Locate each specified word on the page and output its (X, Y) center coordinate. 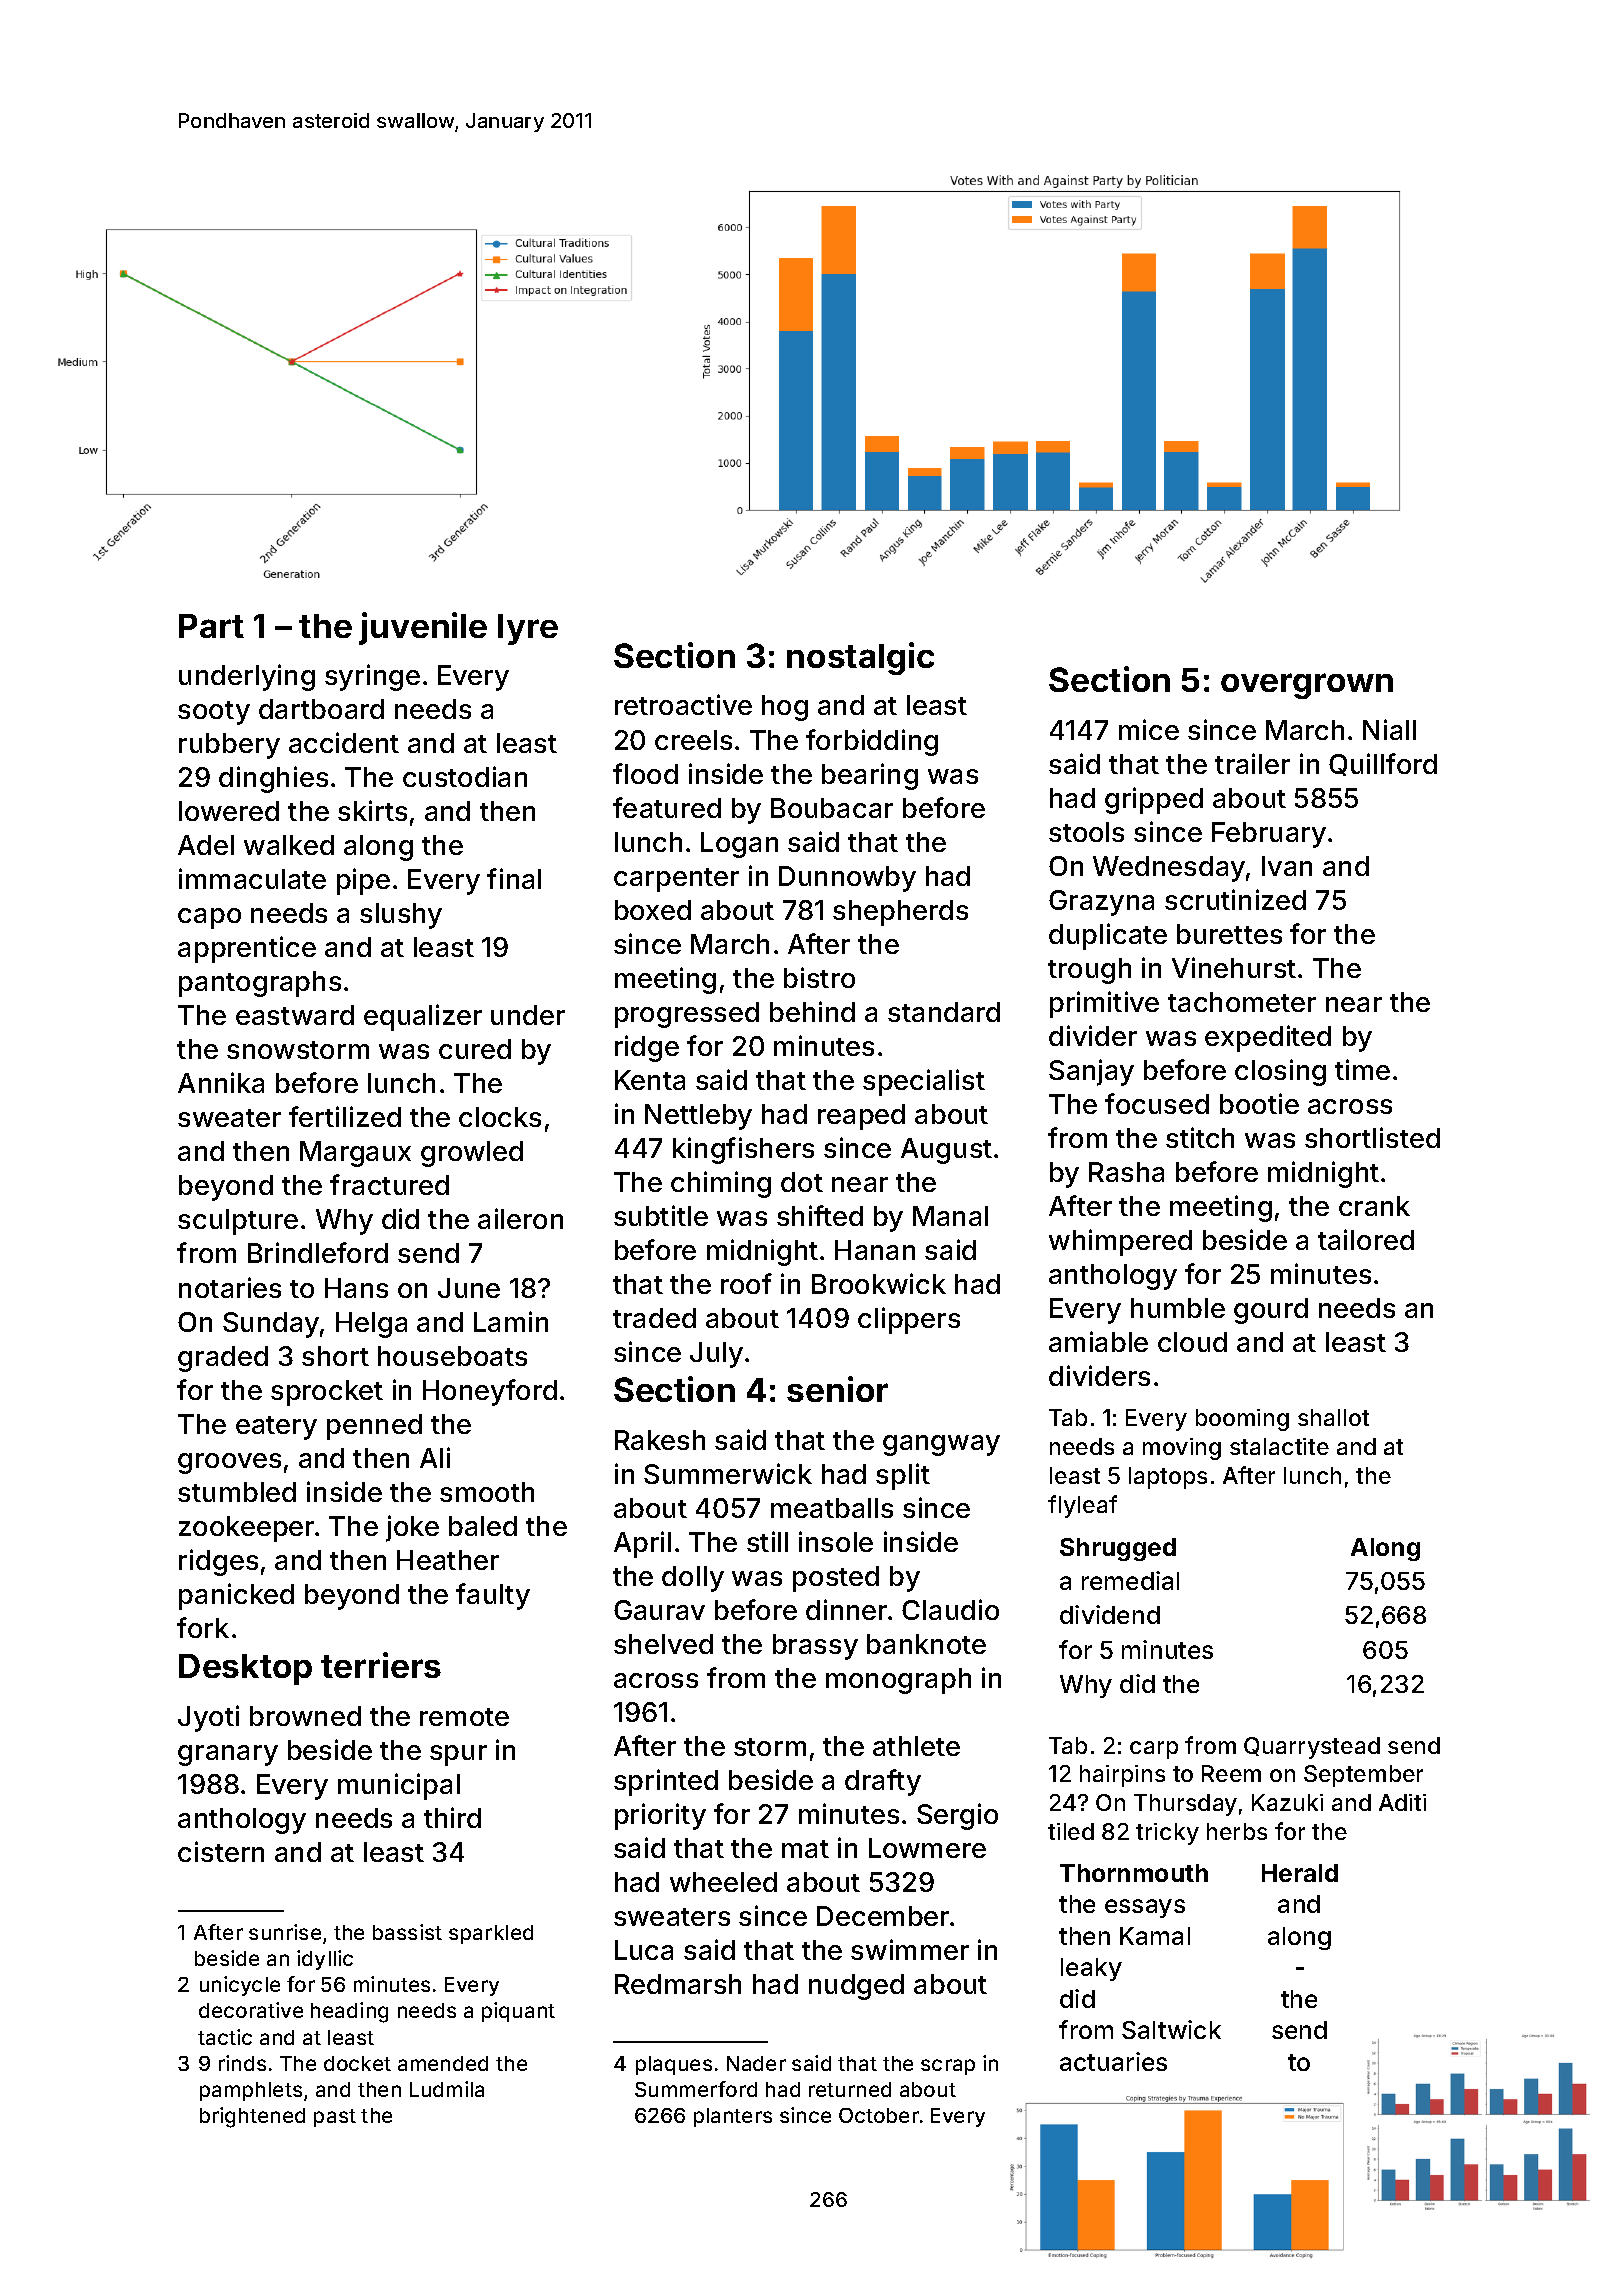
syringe (372, 677)
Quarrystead (1312, 1748)
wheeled (723, 1882)
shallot (1333, 1417)
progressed (687, 1015)
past (335, 2118)
